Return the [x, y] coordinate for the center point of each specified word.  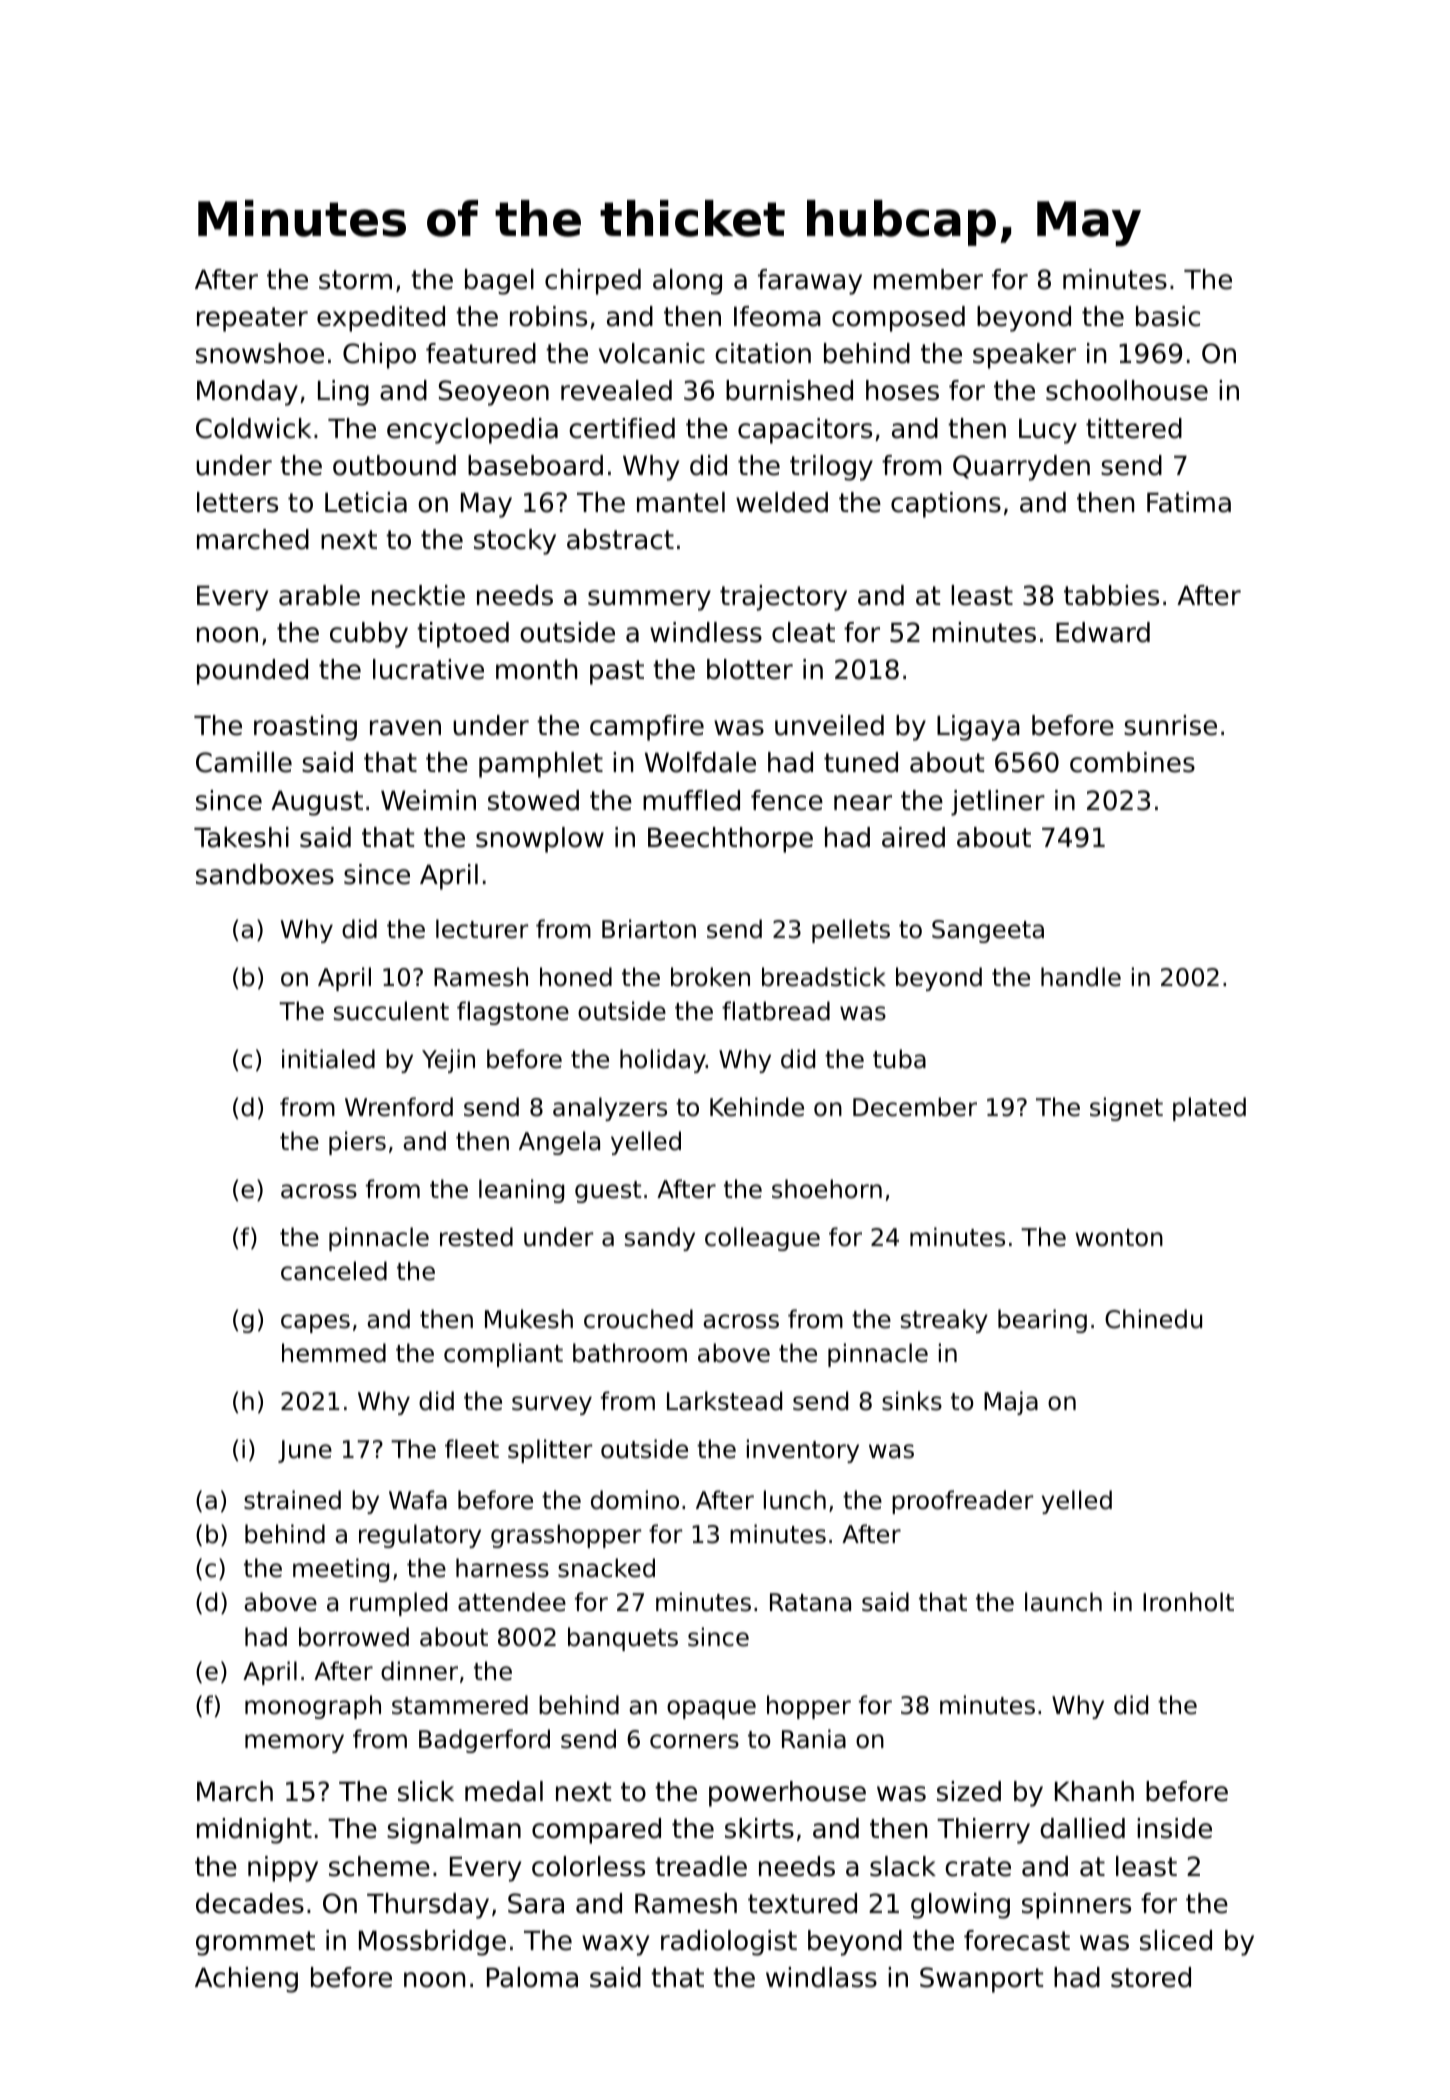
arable [319, 595]
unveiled [829, 725]
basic [1168, 316]
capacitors [805, 431]
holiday [663, 1061]
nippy [283, 1869]
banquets [623, 1639]
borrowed [354, 1637]
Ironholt [1188, 1602]
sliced [1176, 1940]
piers [357, 1143]
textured [802, 1903]
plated [1209, 1109]
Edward [1103, 632]
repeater [252, 319]
